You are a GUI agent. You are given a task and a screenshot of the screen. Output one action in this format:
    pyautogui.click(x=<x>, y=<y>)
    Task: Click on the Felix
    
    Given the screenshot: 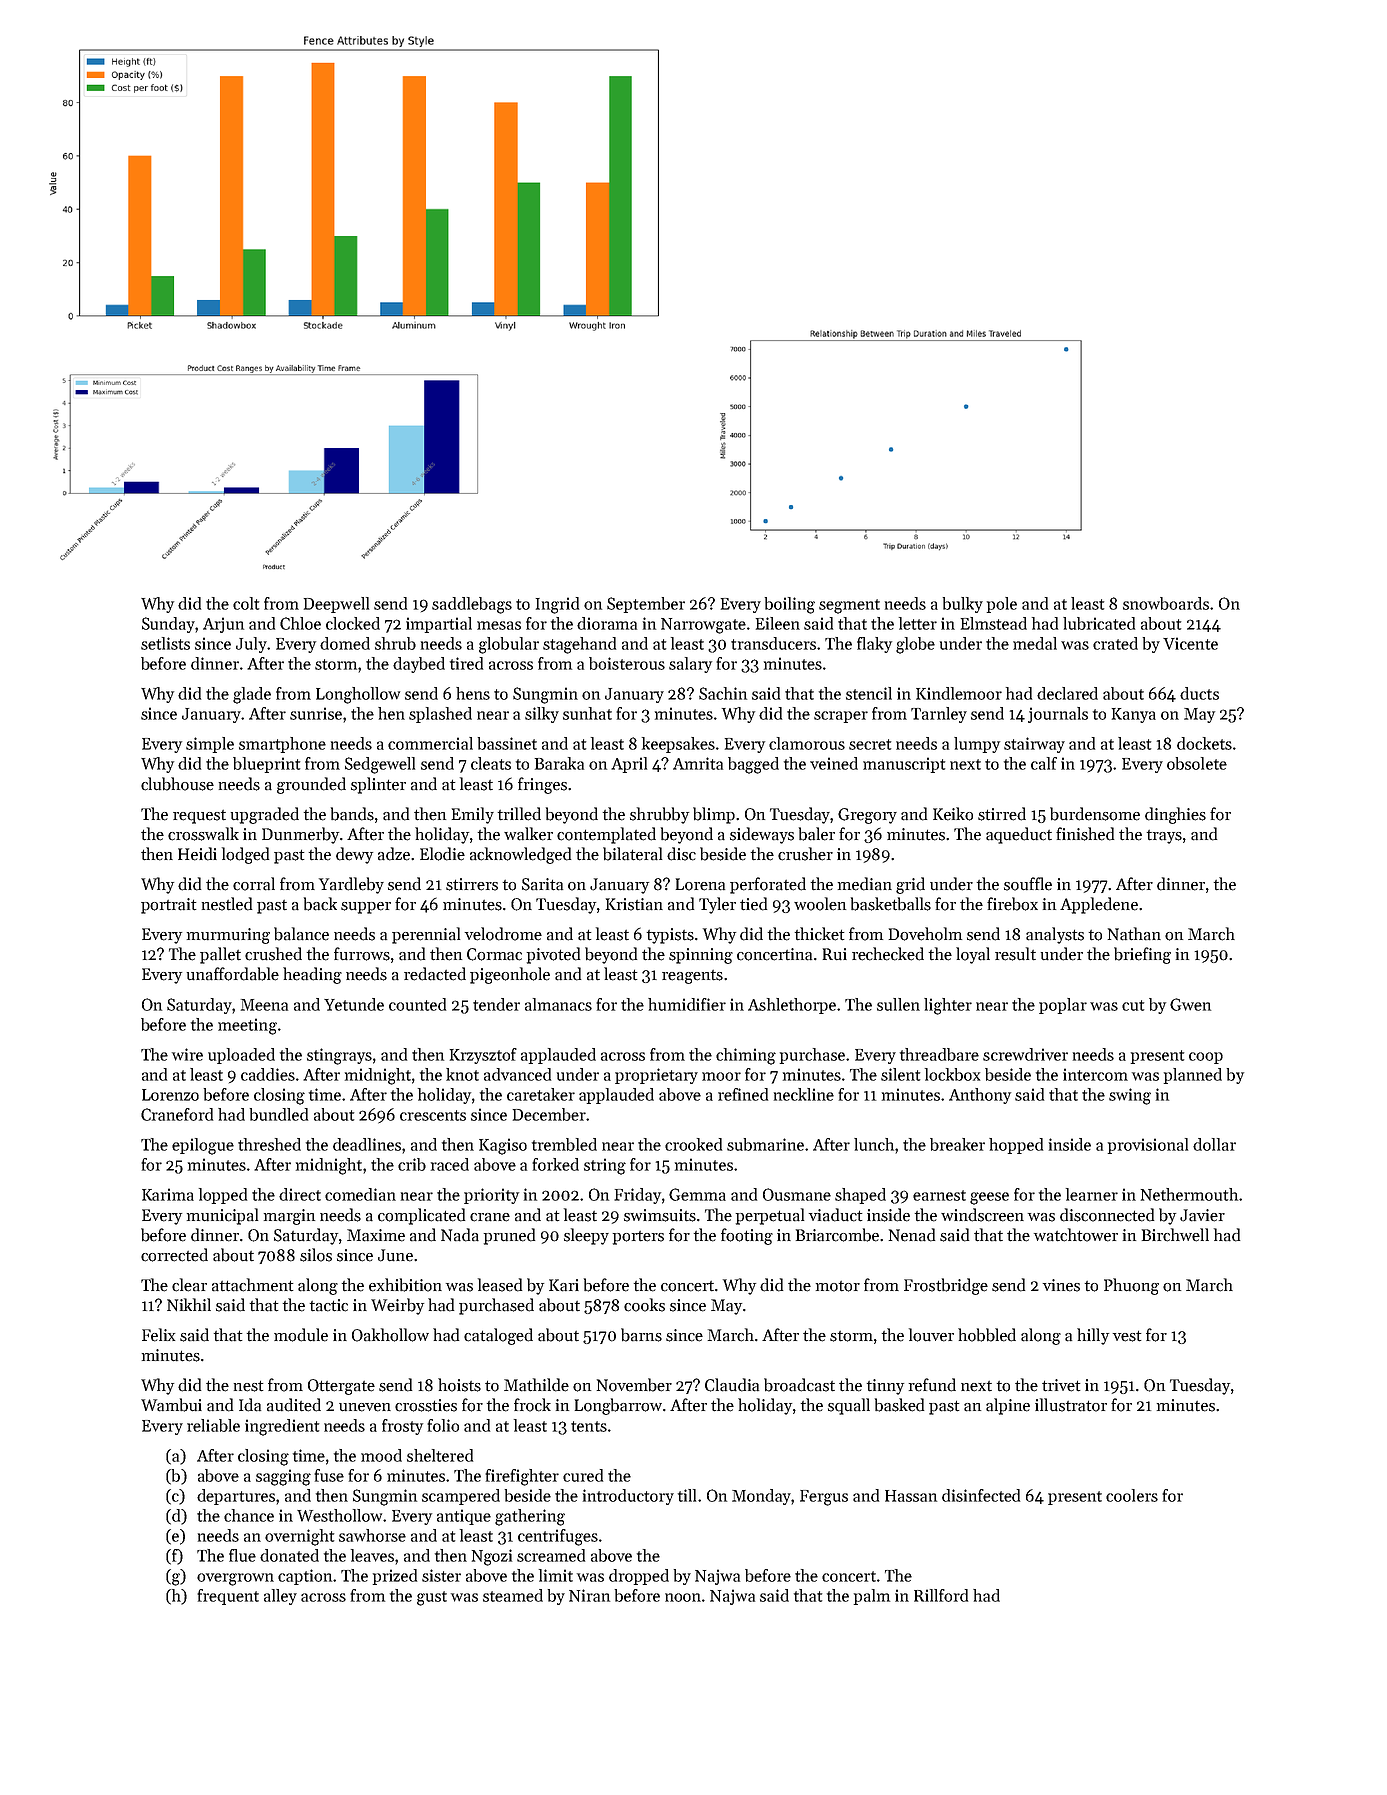 What is the action you would take?
    pyautogui.click(x=158, y=1335)
